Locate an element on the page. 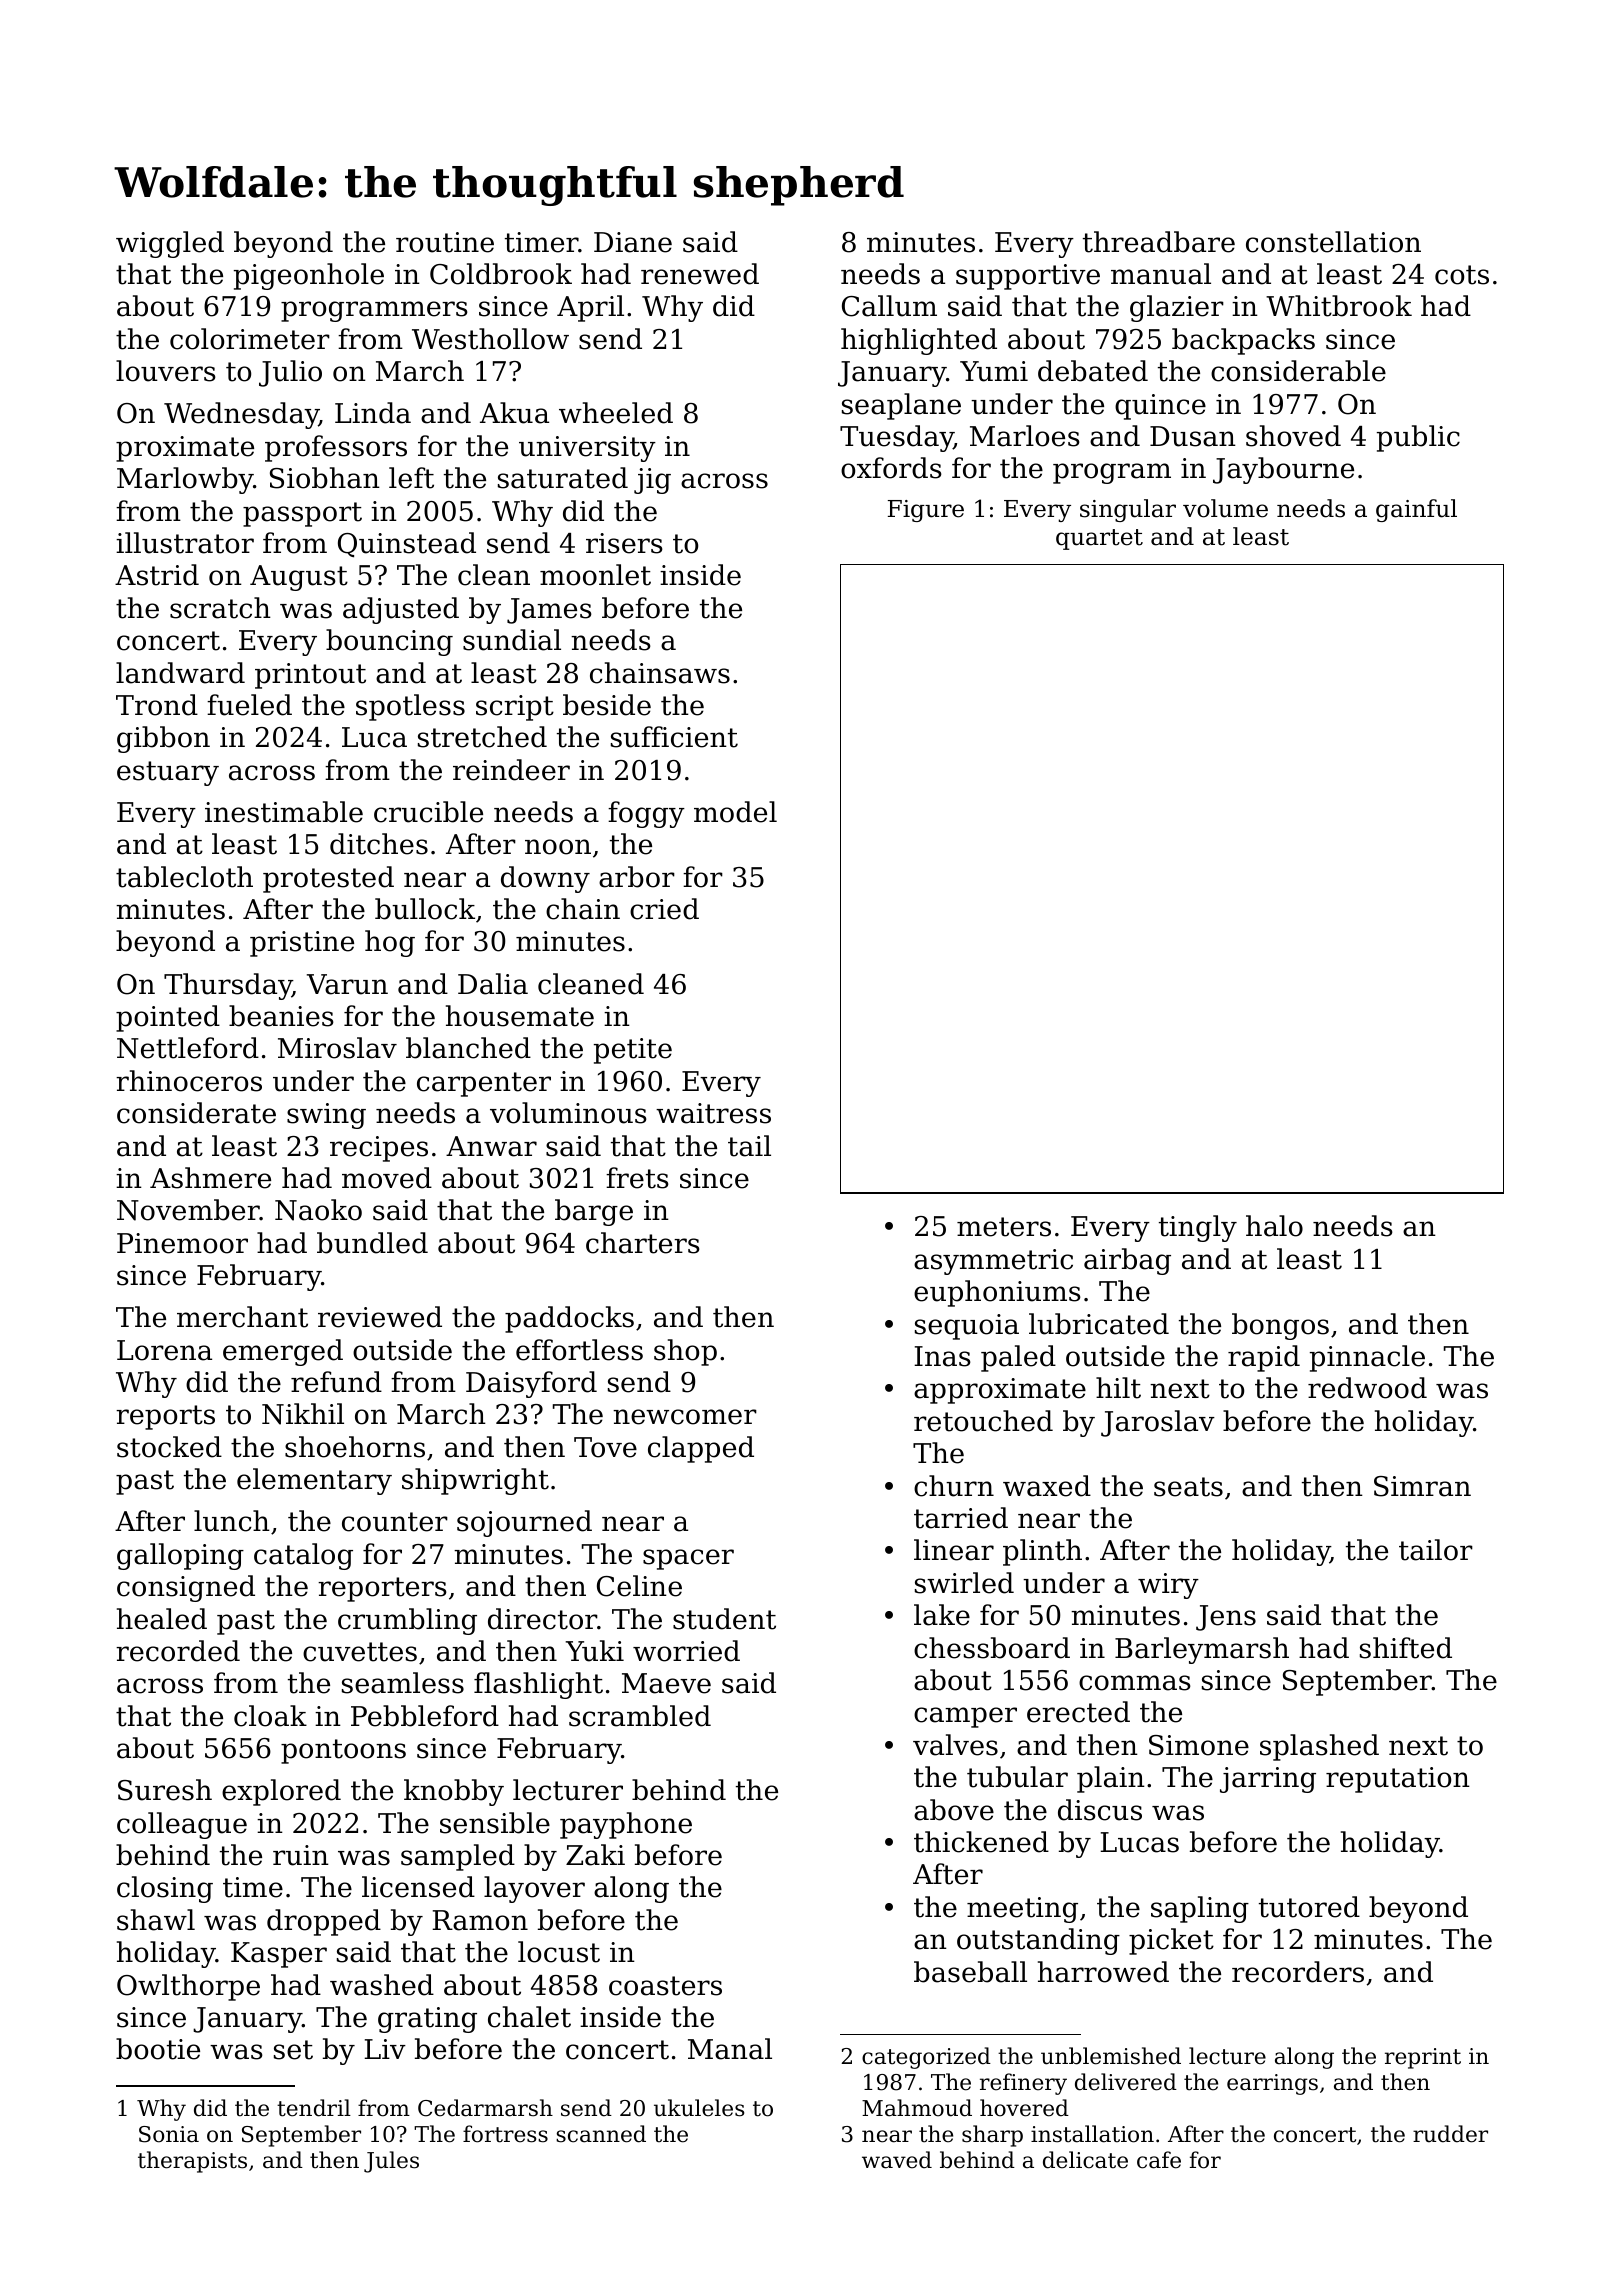 The width and height of the image is (1620, 2292). cots is located at coordinates (1462, 275).
